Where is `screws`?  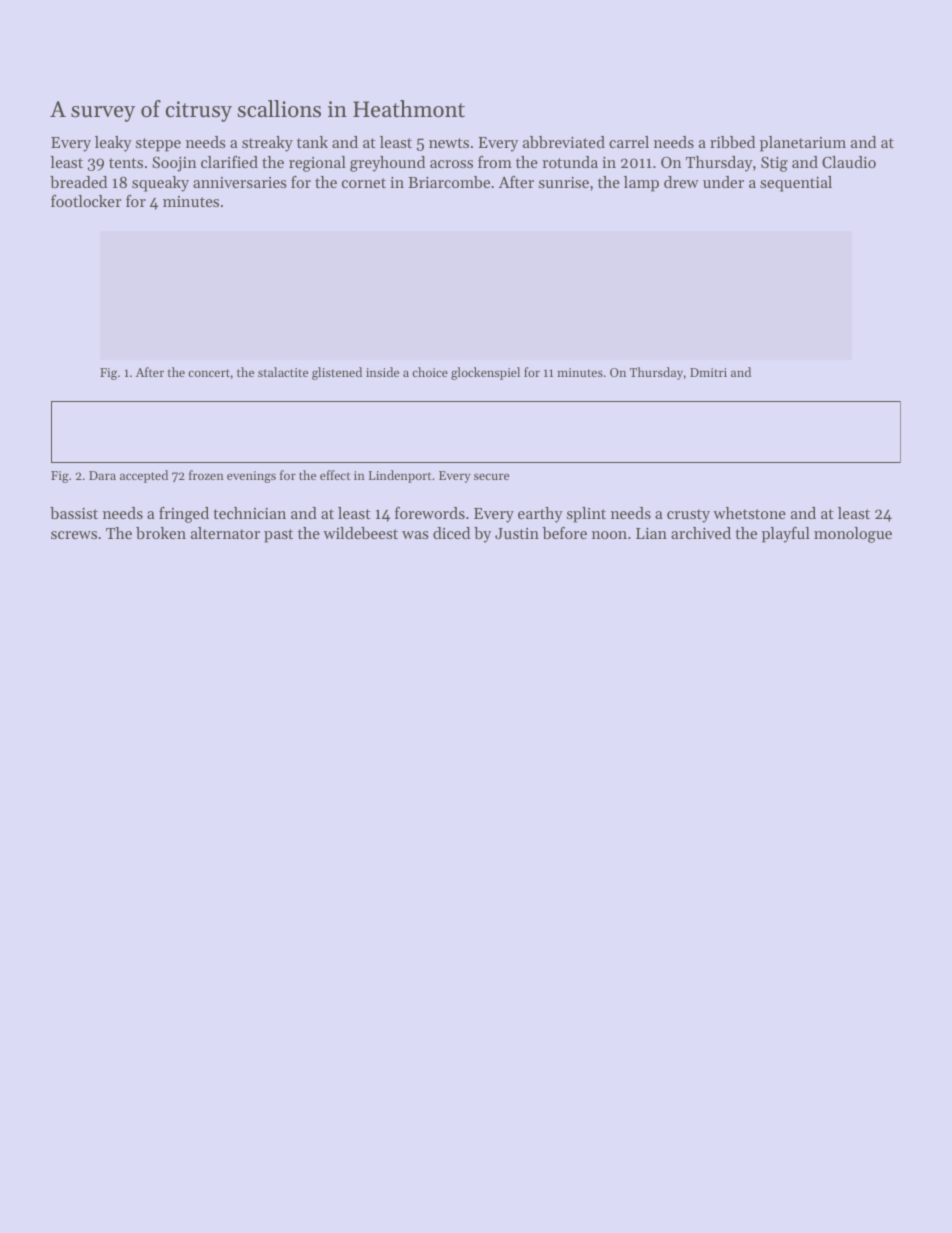
screws is located at coordinates (74, 535).
